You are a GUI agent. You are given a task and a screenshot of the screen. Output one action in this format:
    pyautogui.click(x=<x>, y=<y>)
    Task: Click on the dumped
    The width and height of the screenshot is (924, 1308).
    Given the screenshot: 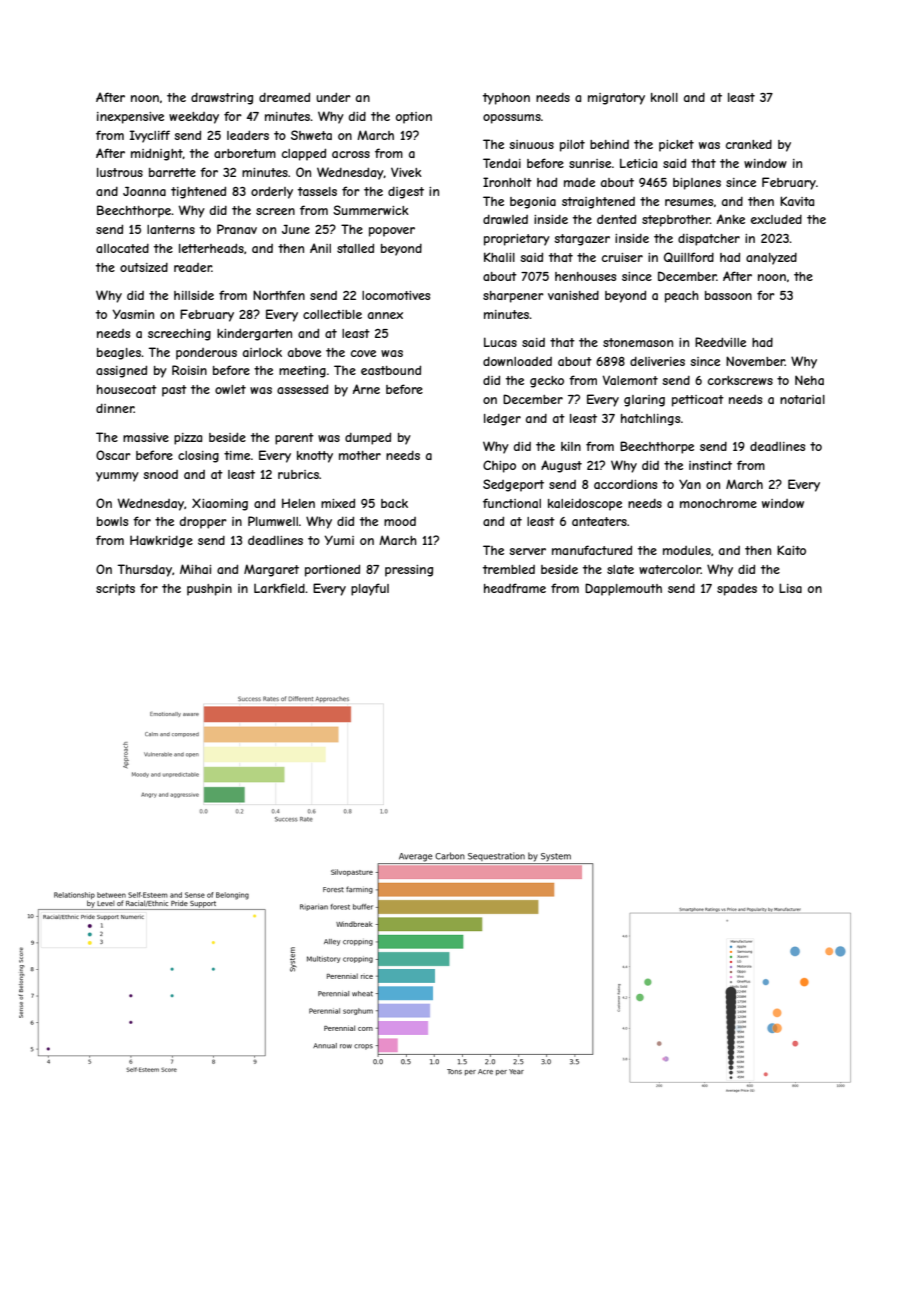 What is the action you would take?
    pyautogui.click(x=368, y=438)
